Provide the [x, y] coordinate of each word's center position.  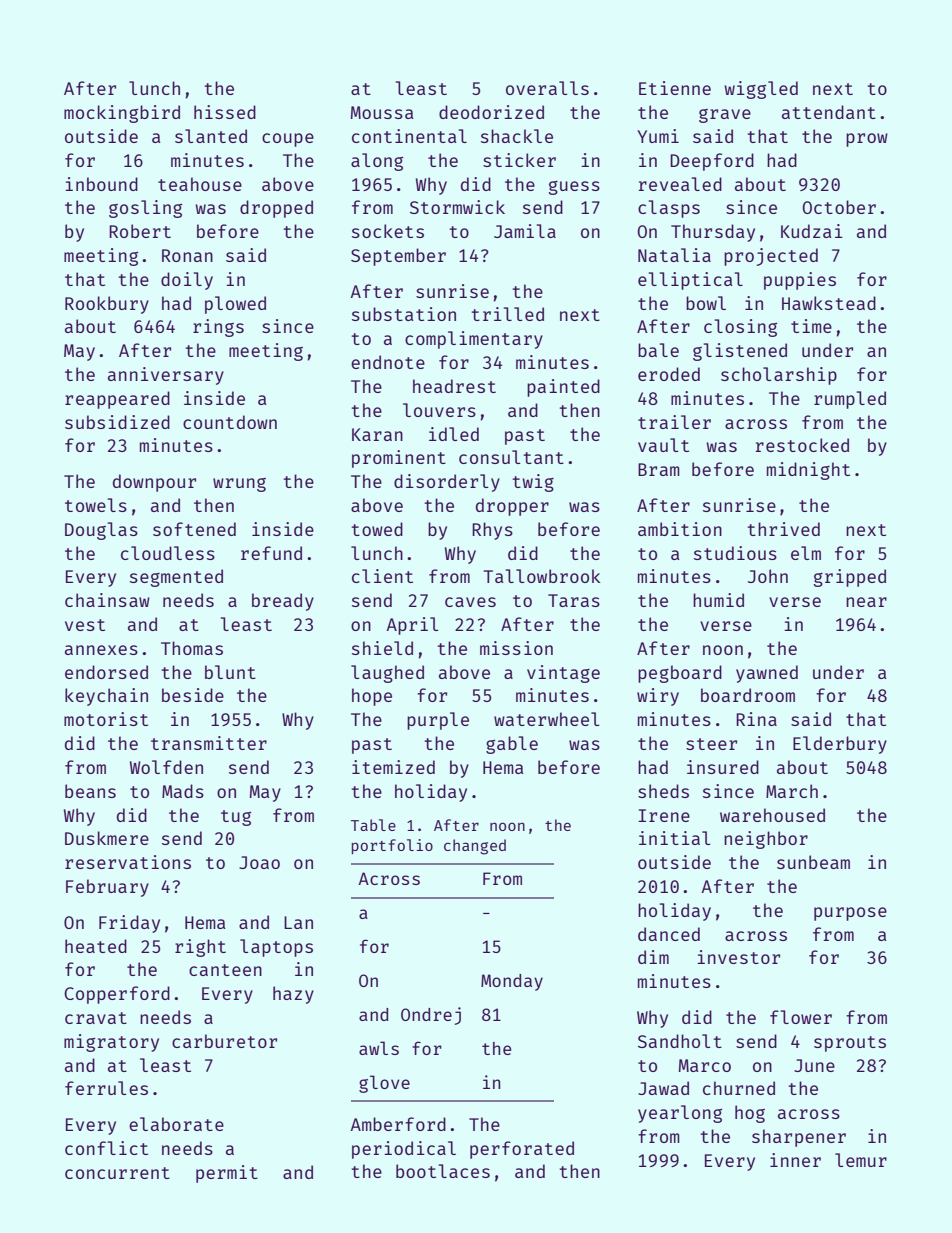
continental [409, 136]
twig [533, 483]
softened [194, 529]
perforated [522, 1150]
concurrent [117, 1173]
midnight [808, 471]
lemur [861, 1160]
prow [867, 140]
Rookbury [107, 305]
